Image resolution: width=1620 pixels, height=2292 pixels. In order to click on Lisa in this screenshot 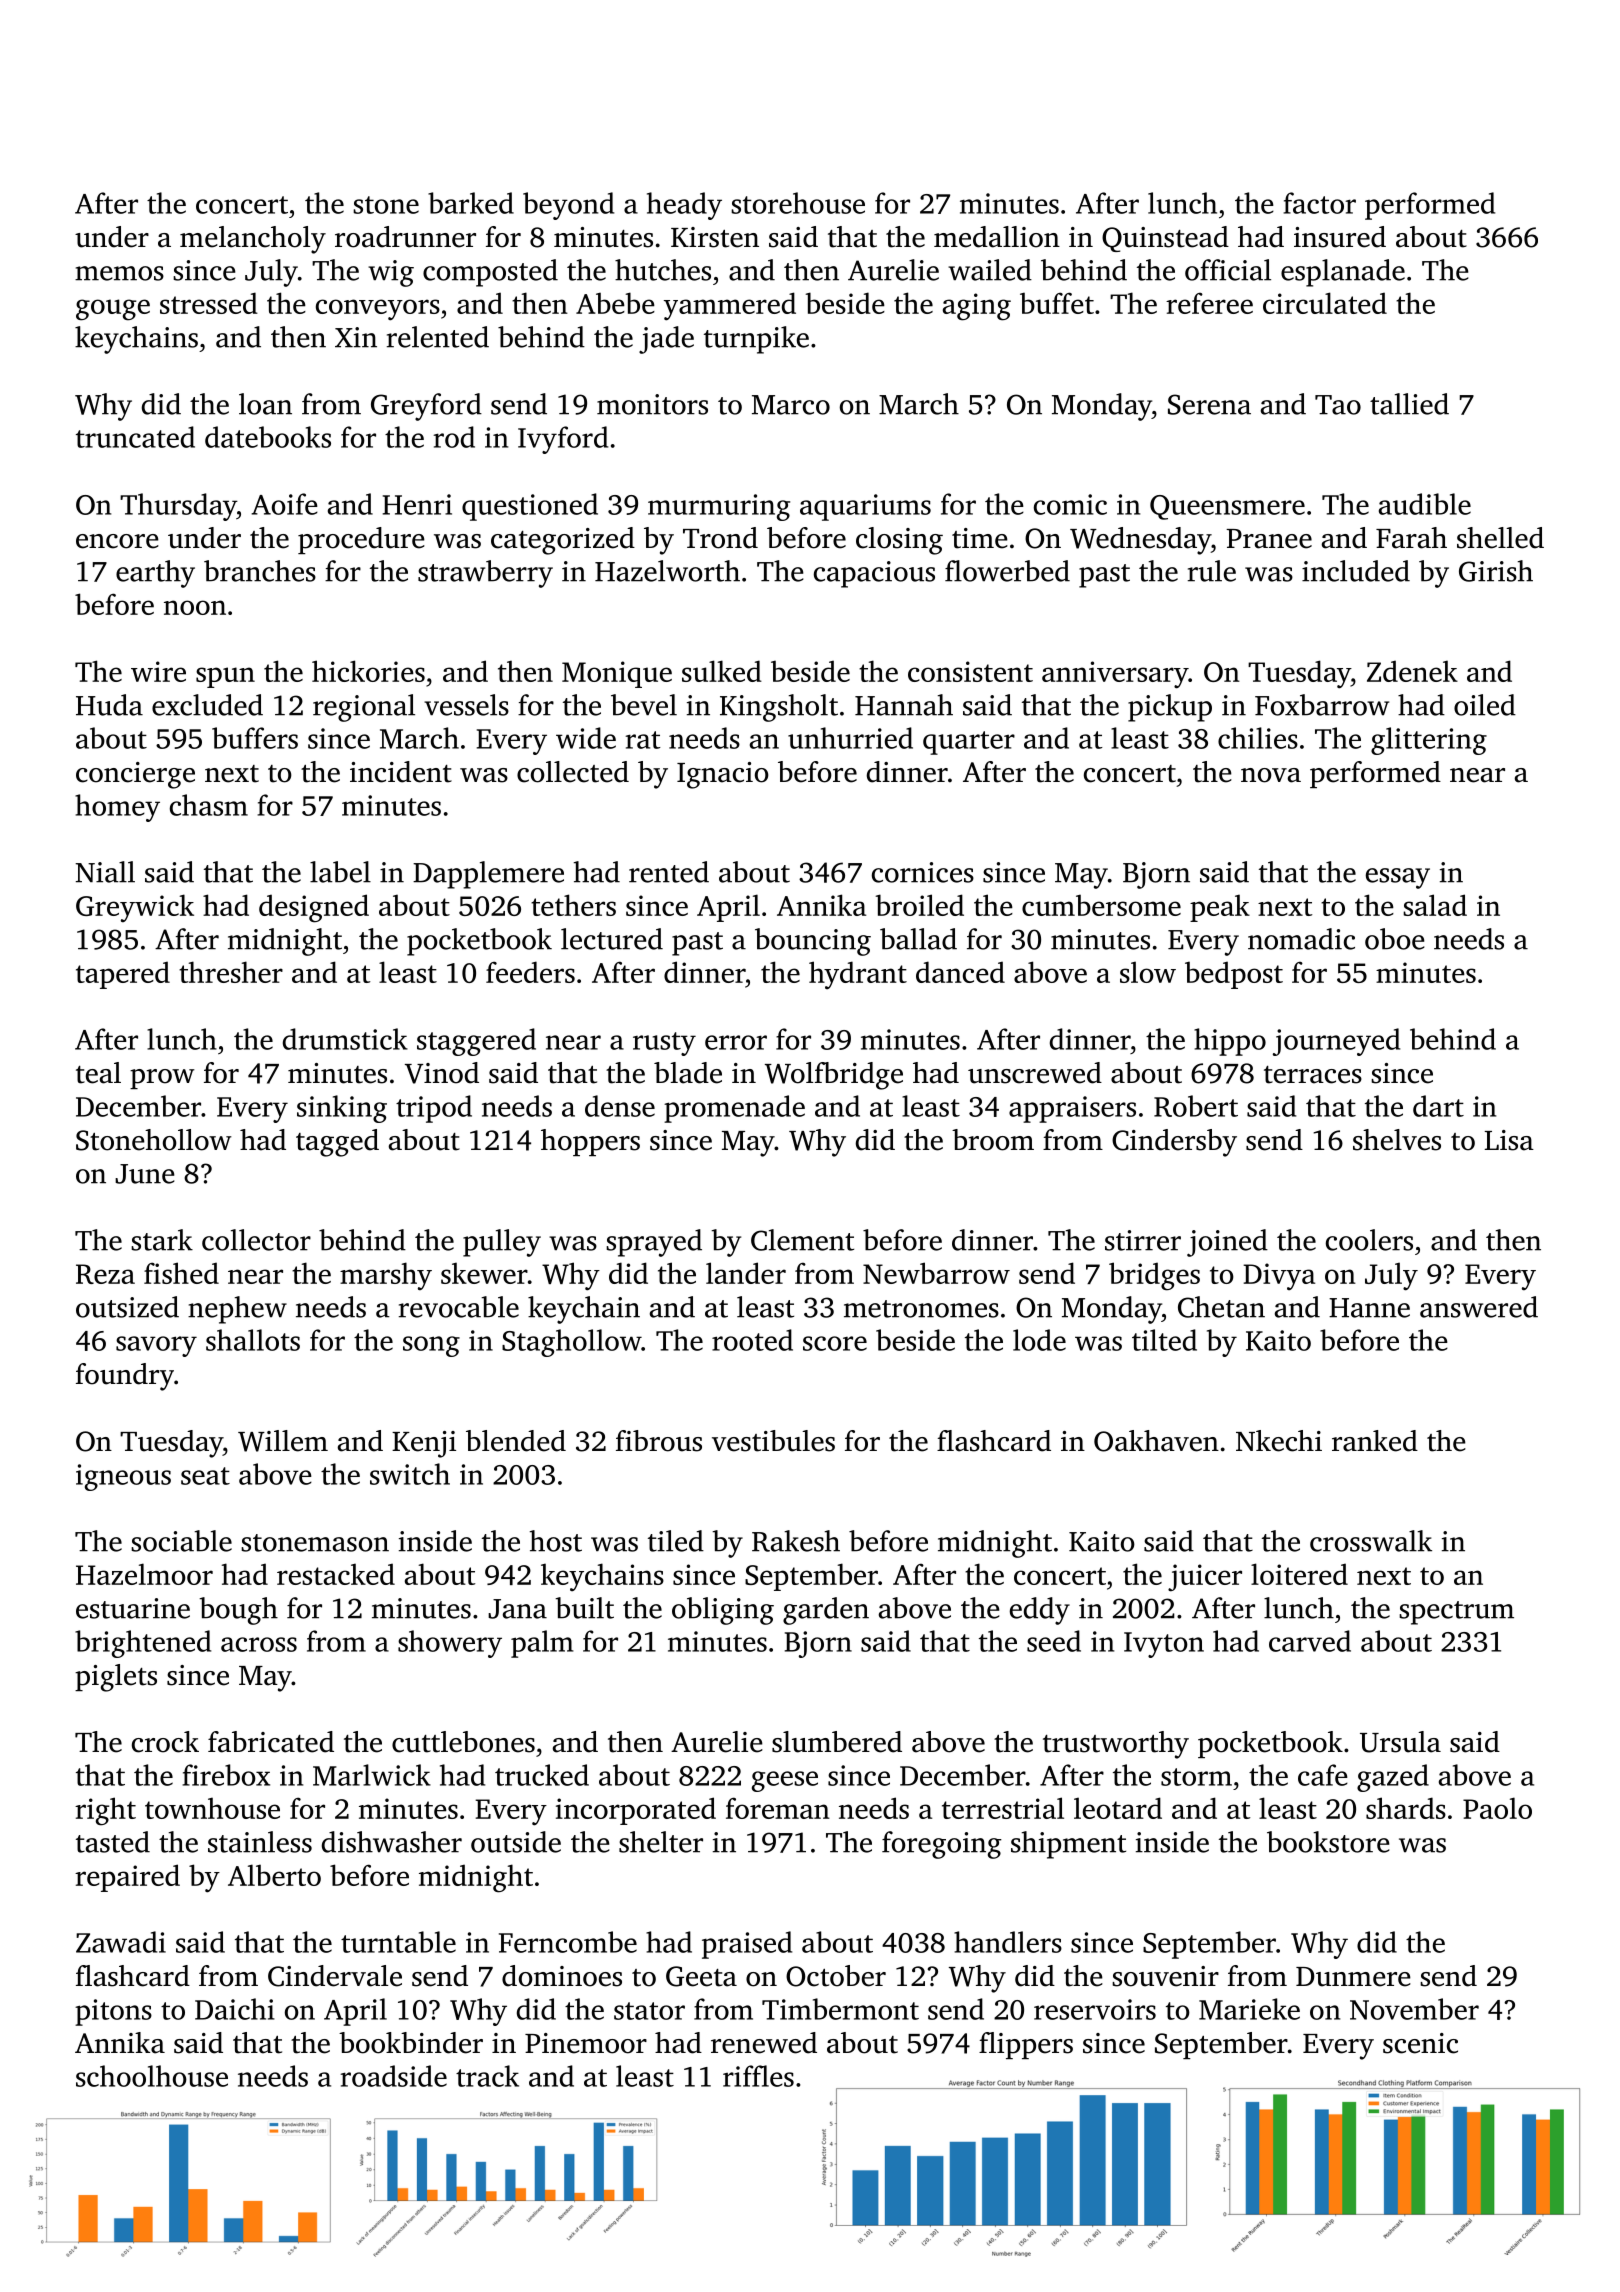, I will do `click(1509, 1140)`.
